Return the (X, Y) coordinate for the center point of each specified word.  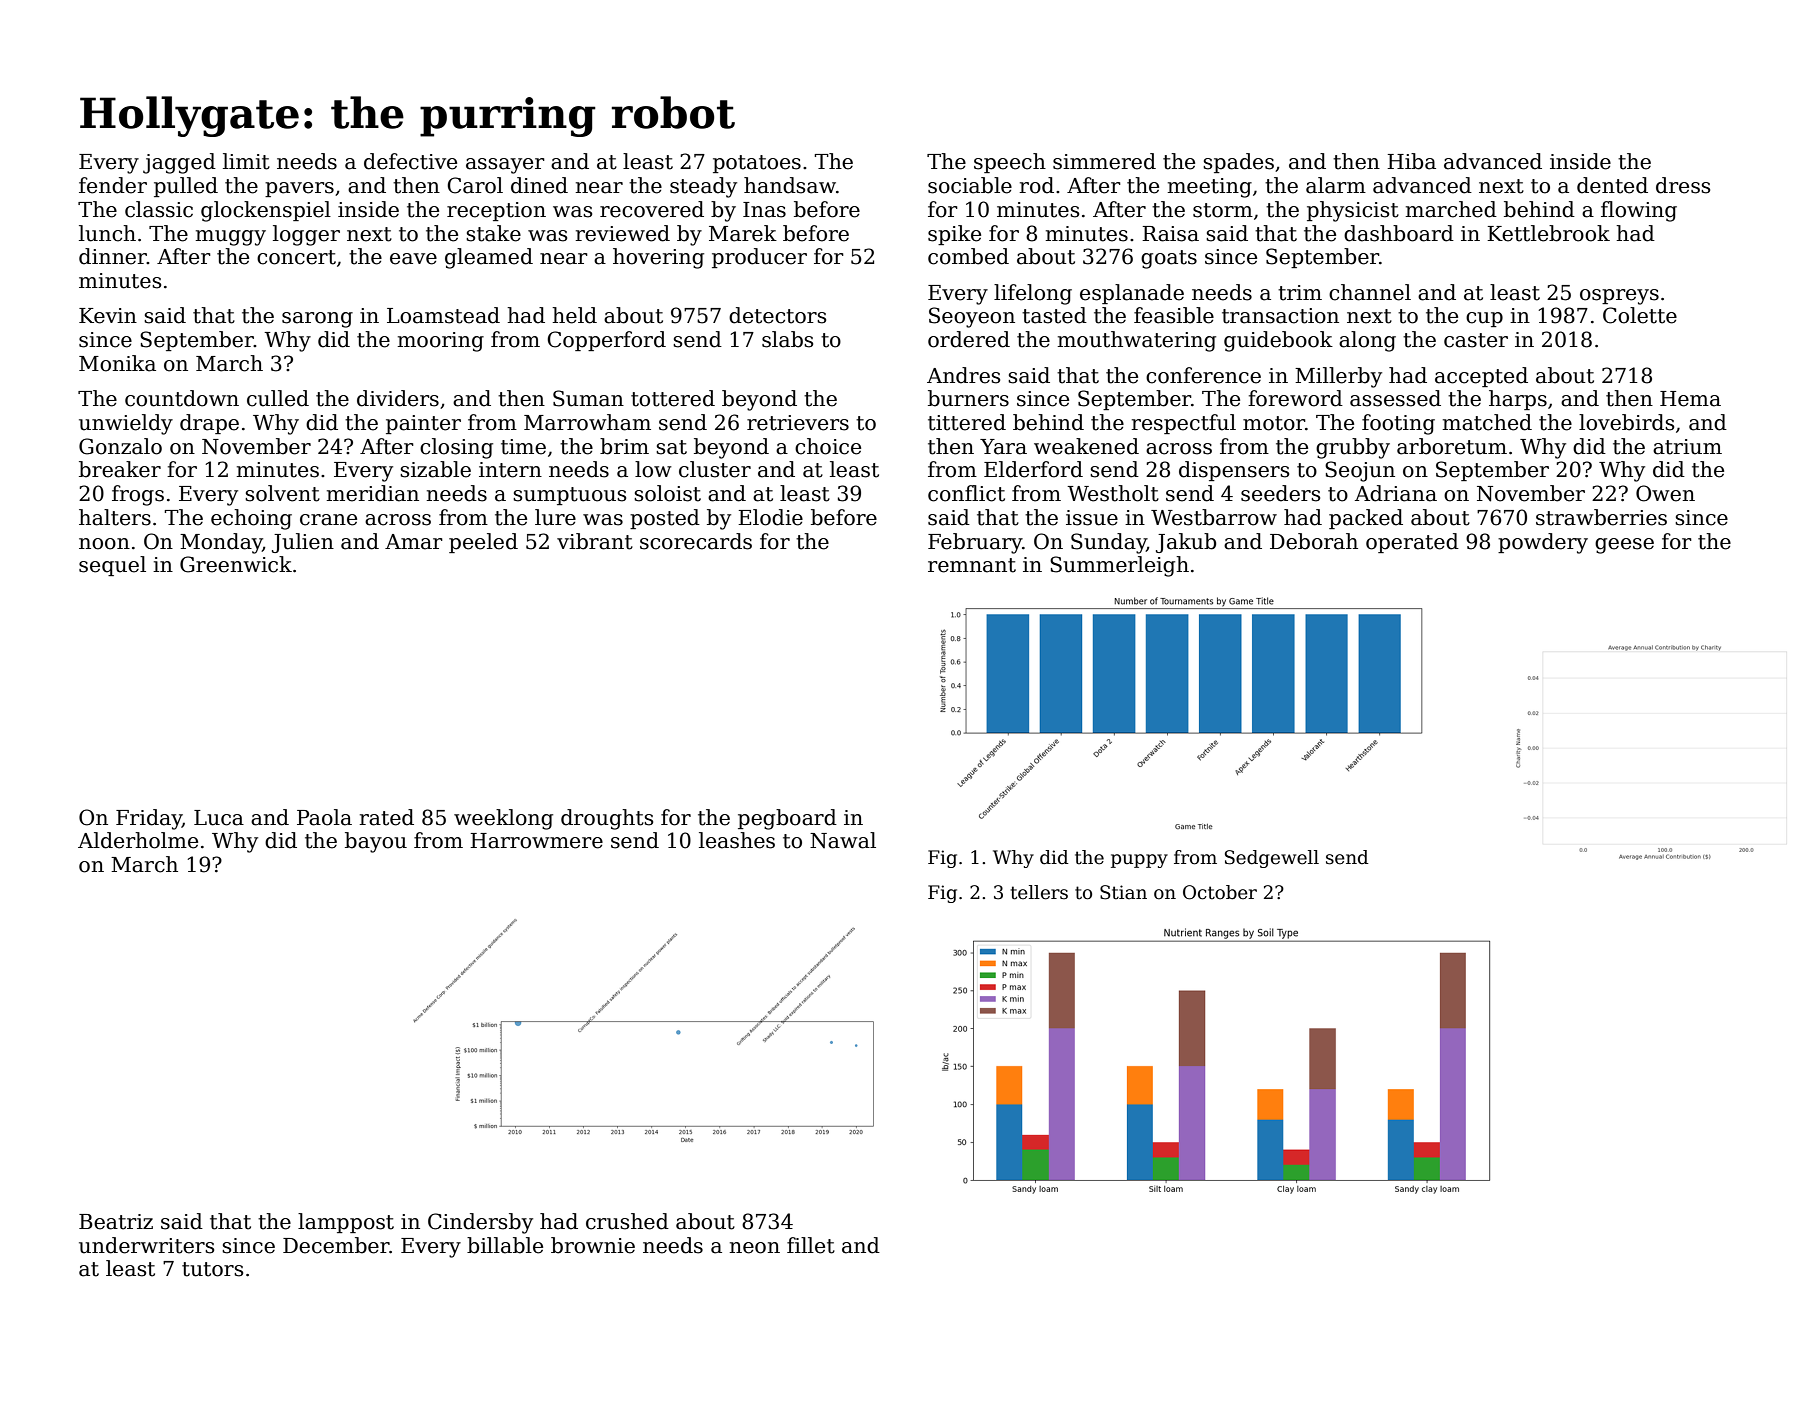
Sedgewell (1272, 859)
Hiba (1411, 161)
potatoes (757, 164)
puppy (1139, 861)
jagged (179, 163)
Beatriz (116, 1222)
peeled (483, 543)
